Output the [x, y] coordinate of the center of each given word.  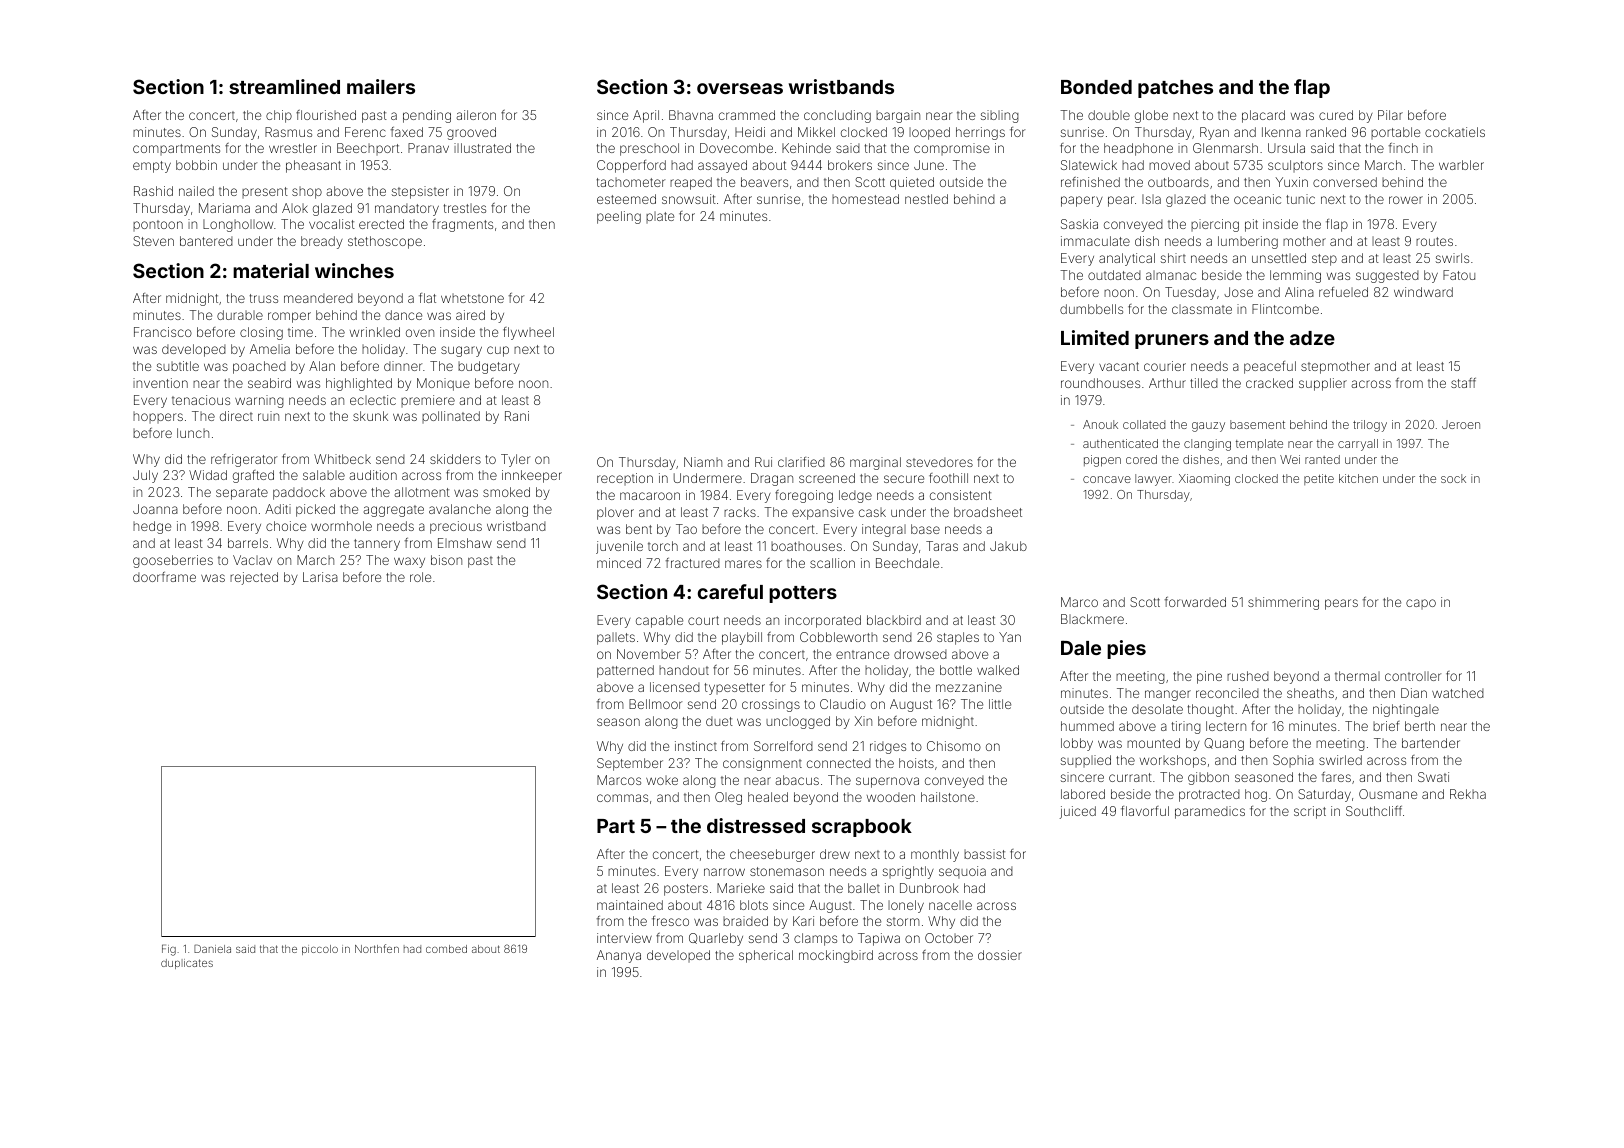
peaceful [1270, 367]
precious [456, 527]
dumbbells [1091, 309]
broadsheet [988, 512]
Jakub [1008, 546]
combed [446, 949]
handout [684, 670]
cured [1336, 115]
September [630, 764]
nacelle [950, 905]
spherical [766, 956]
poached [259, 367]
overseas [740, 88]
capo [1421, 604]
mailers [381, 86]
